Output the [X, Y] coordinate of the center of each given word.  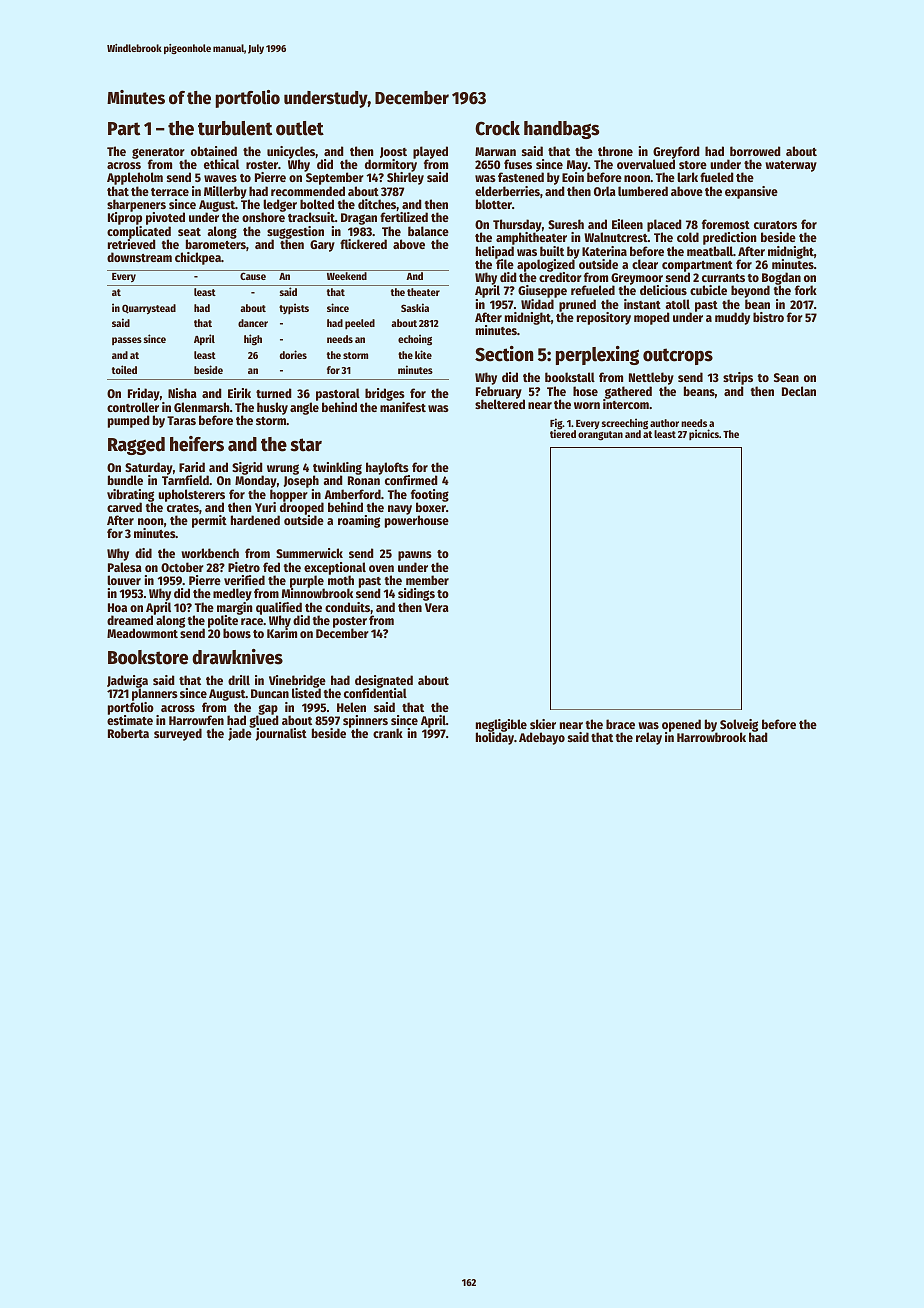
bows [237, 633]
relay [649, 738]
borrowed [755, 151]
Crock [497, 128]
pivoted [165, 218]
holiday [495, 738]
